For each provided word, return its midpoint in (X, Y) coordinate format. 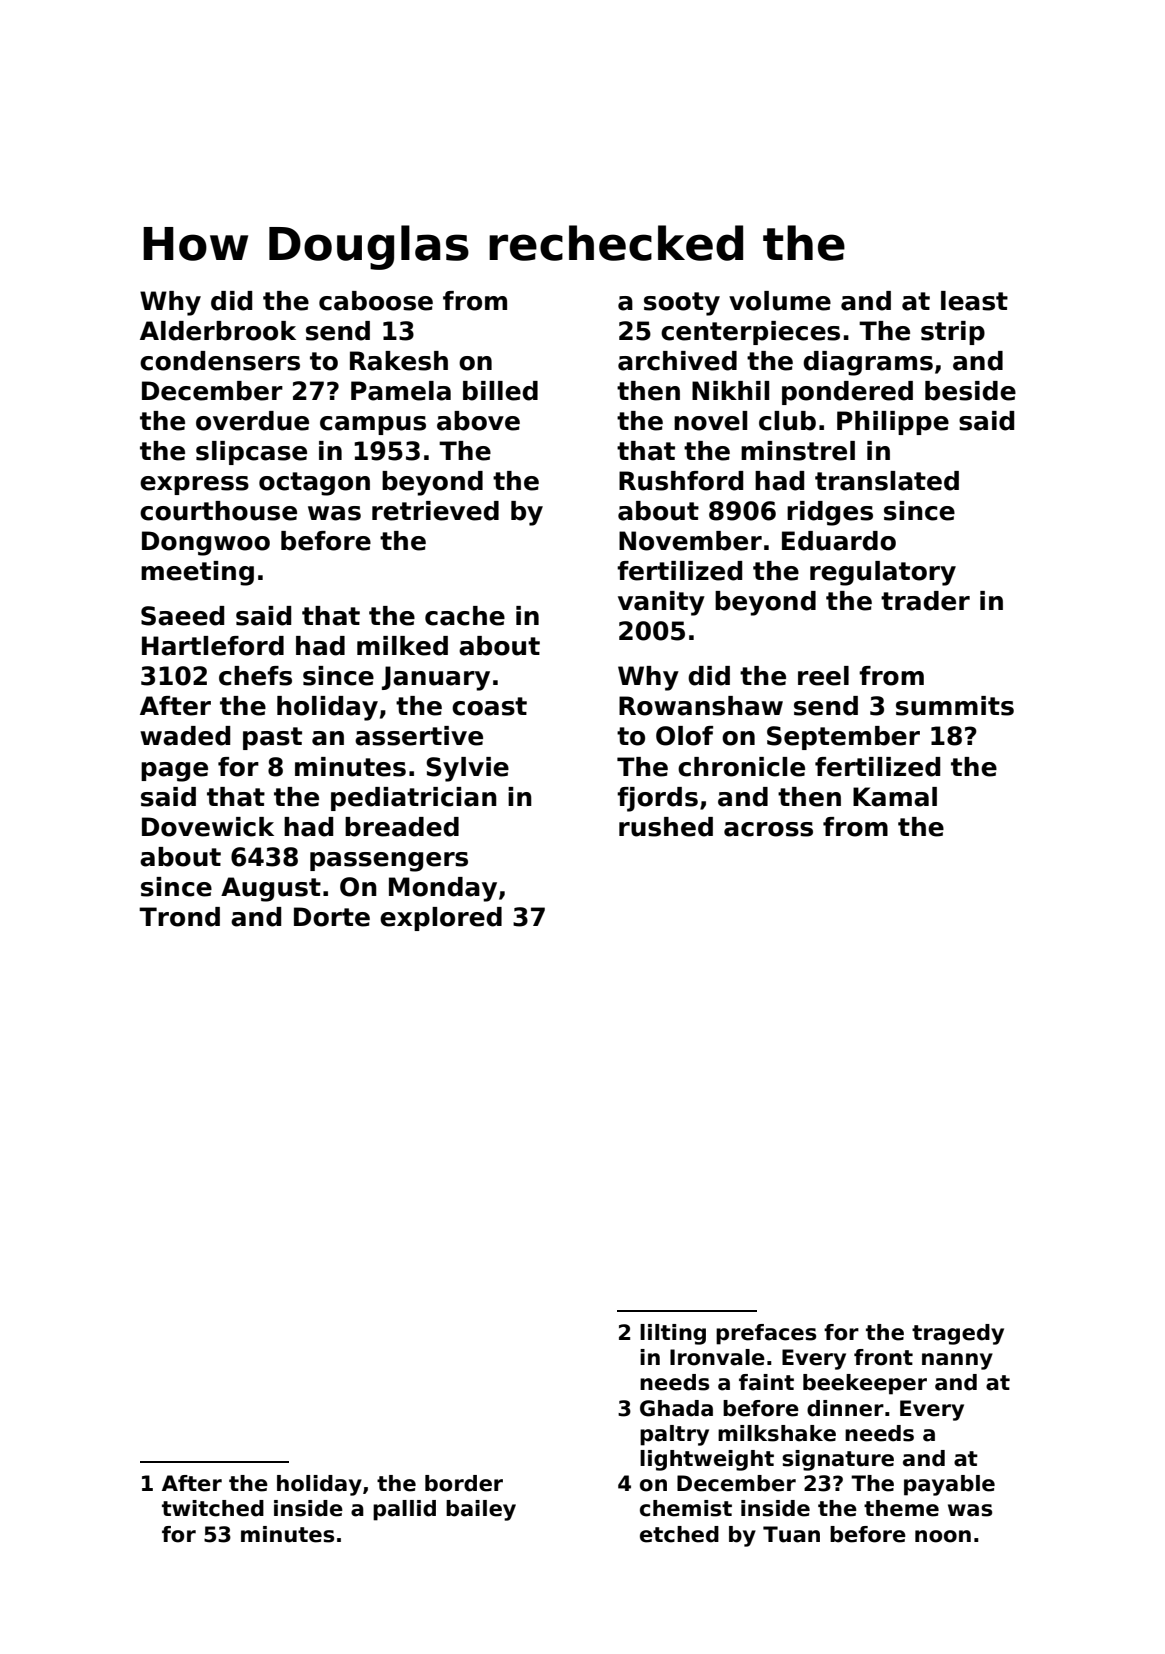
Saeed (182, 616)
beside (970, 391)
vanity (661, 603)
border (464, 1483)
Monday (443, 889)
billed (500, 391)
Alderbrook (218, 331)
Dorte (332, 917)
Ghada (676, 1408)
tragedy (958, 1334)
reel (823, 676)
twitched (213, 1508)
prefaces (766, 1334)
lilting (673, 1334)
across (768, 829)
